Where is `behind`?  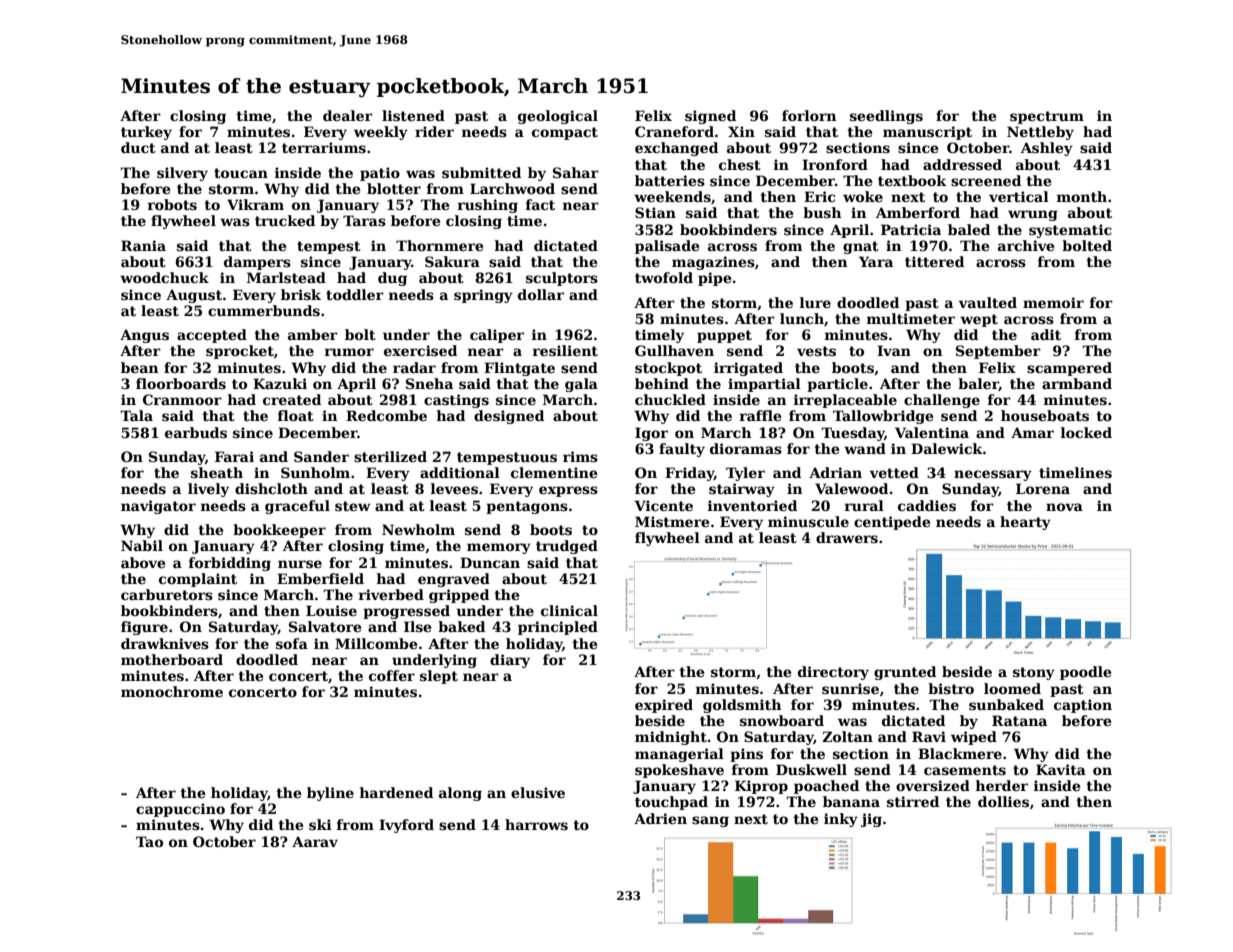
behind is located at coordinates (662, 383).
